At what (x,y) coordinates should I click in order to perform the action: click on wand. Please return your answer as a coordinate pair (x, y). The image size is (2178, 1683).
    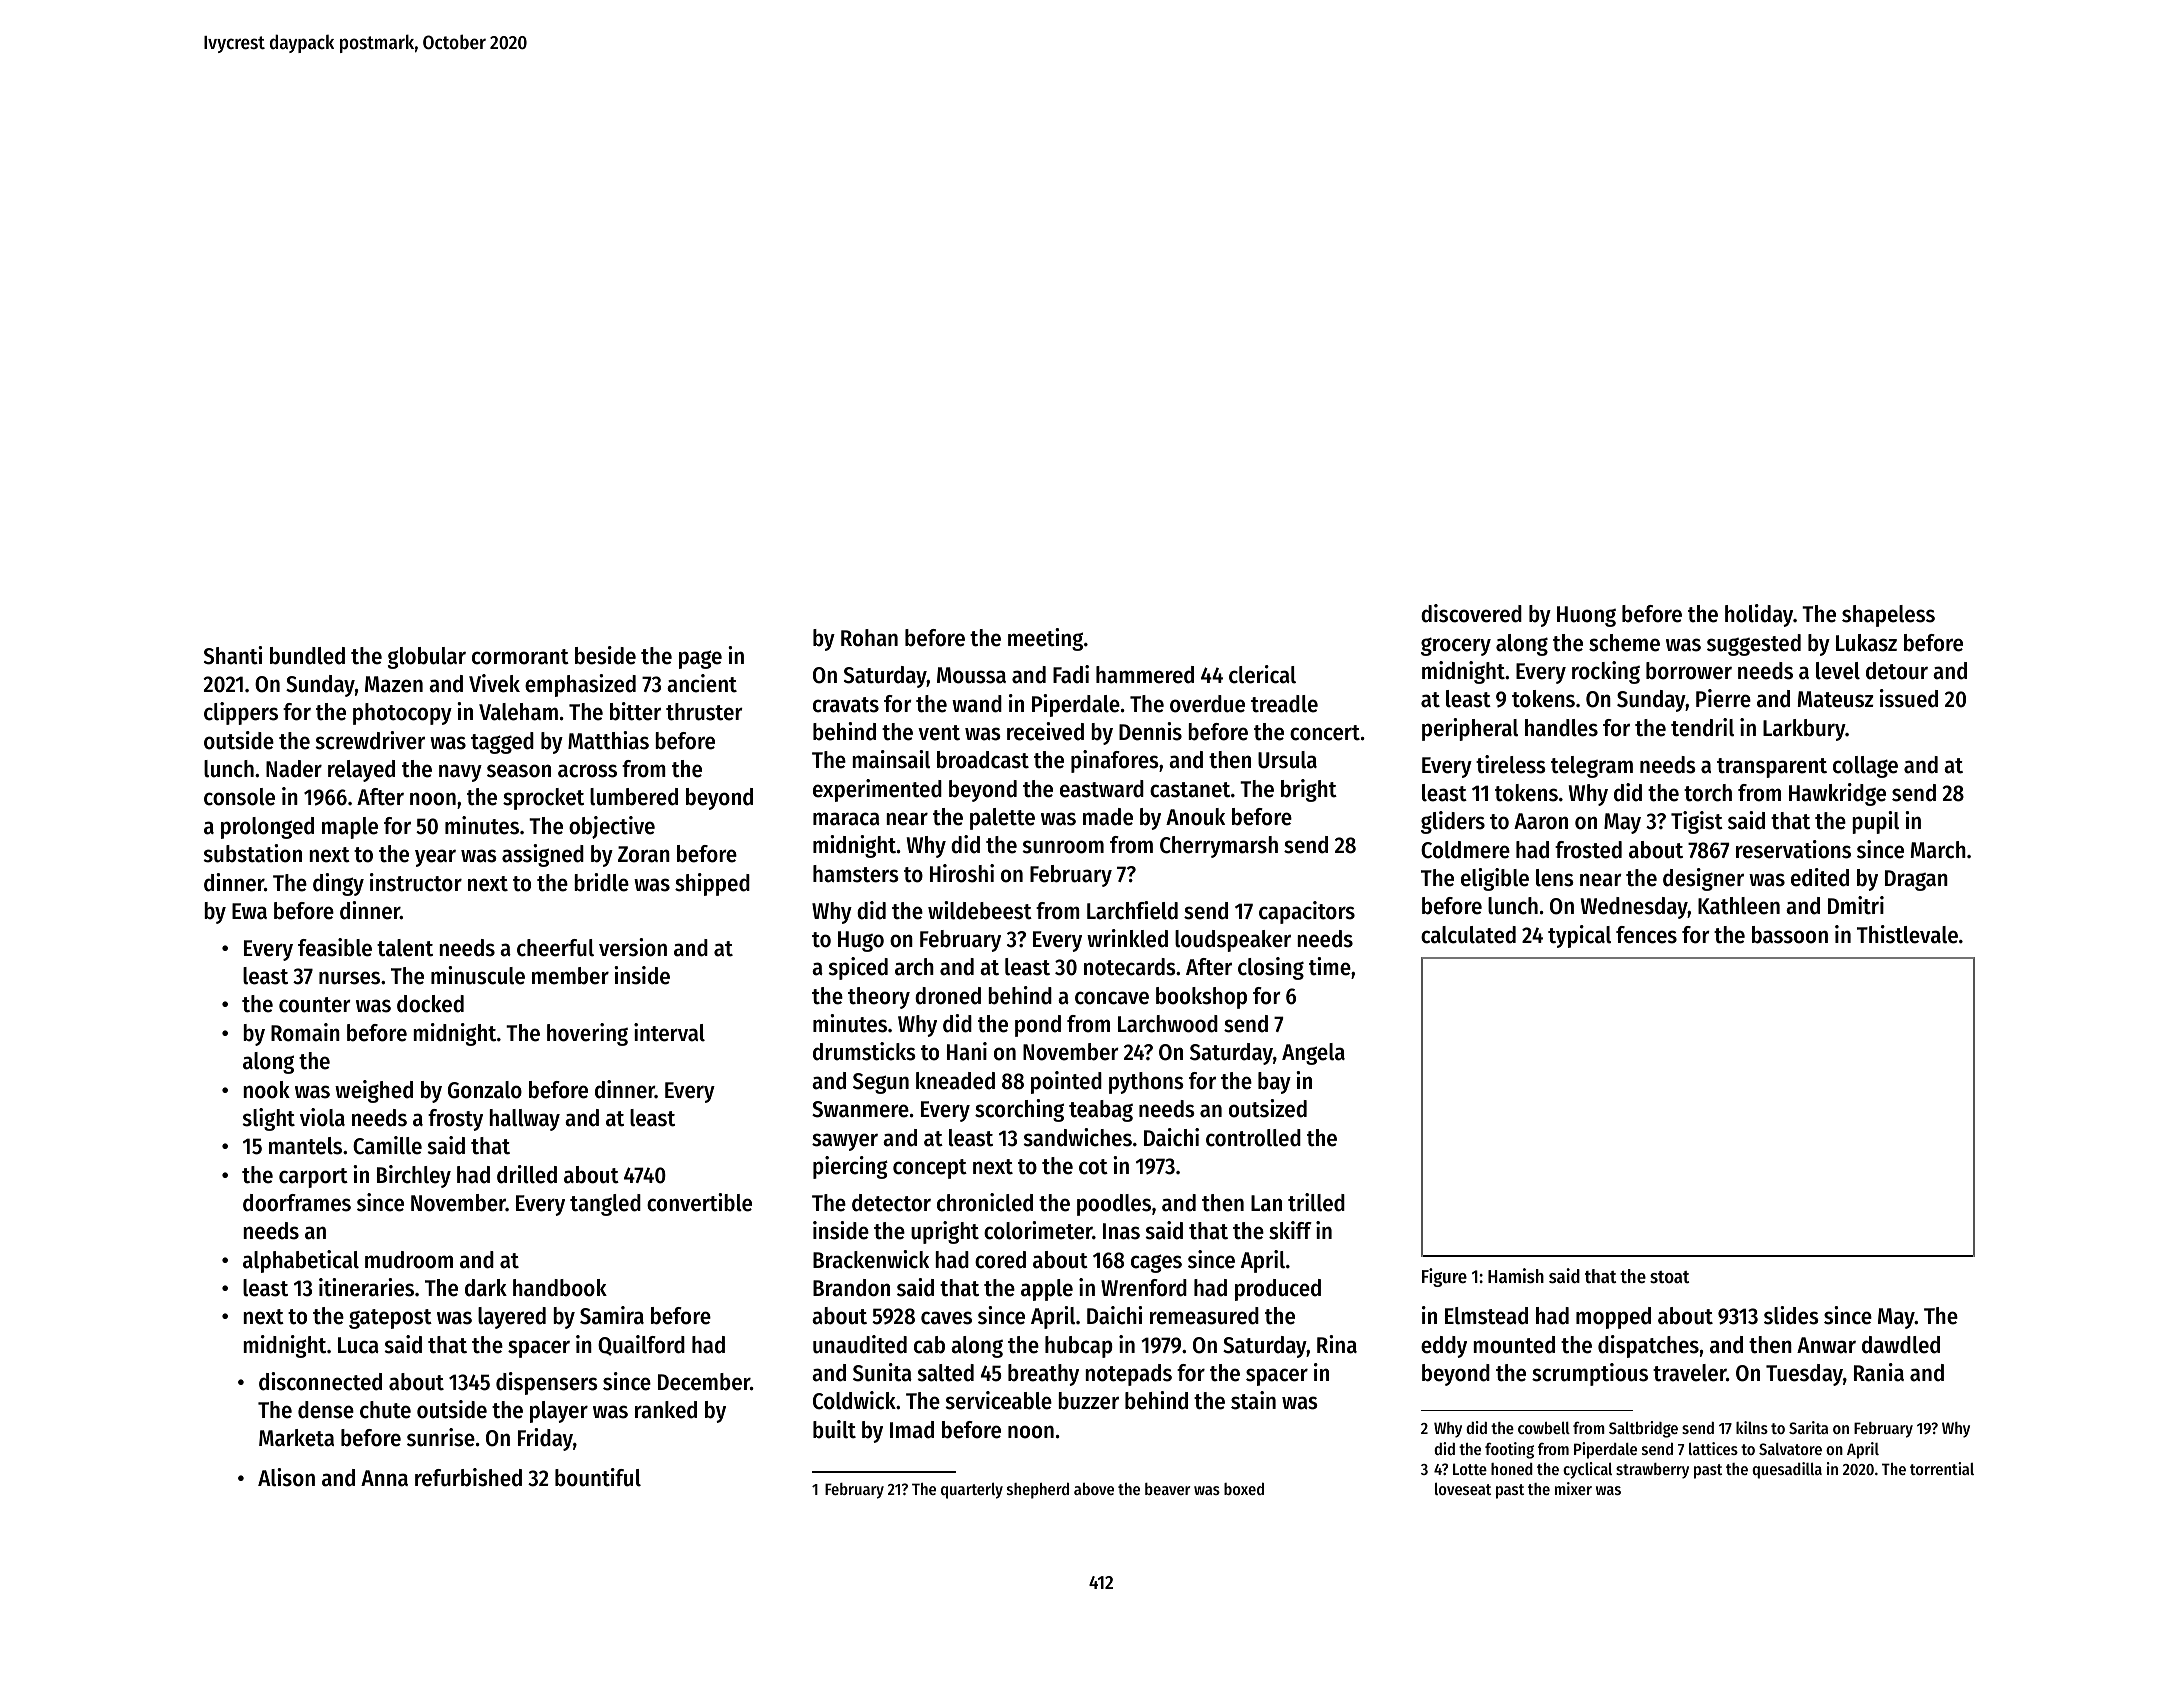
    Looking at the image, I should click on (977, 704).
